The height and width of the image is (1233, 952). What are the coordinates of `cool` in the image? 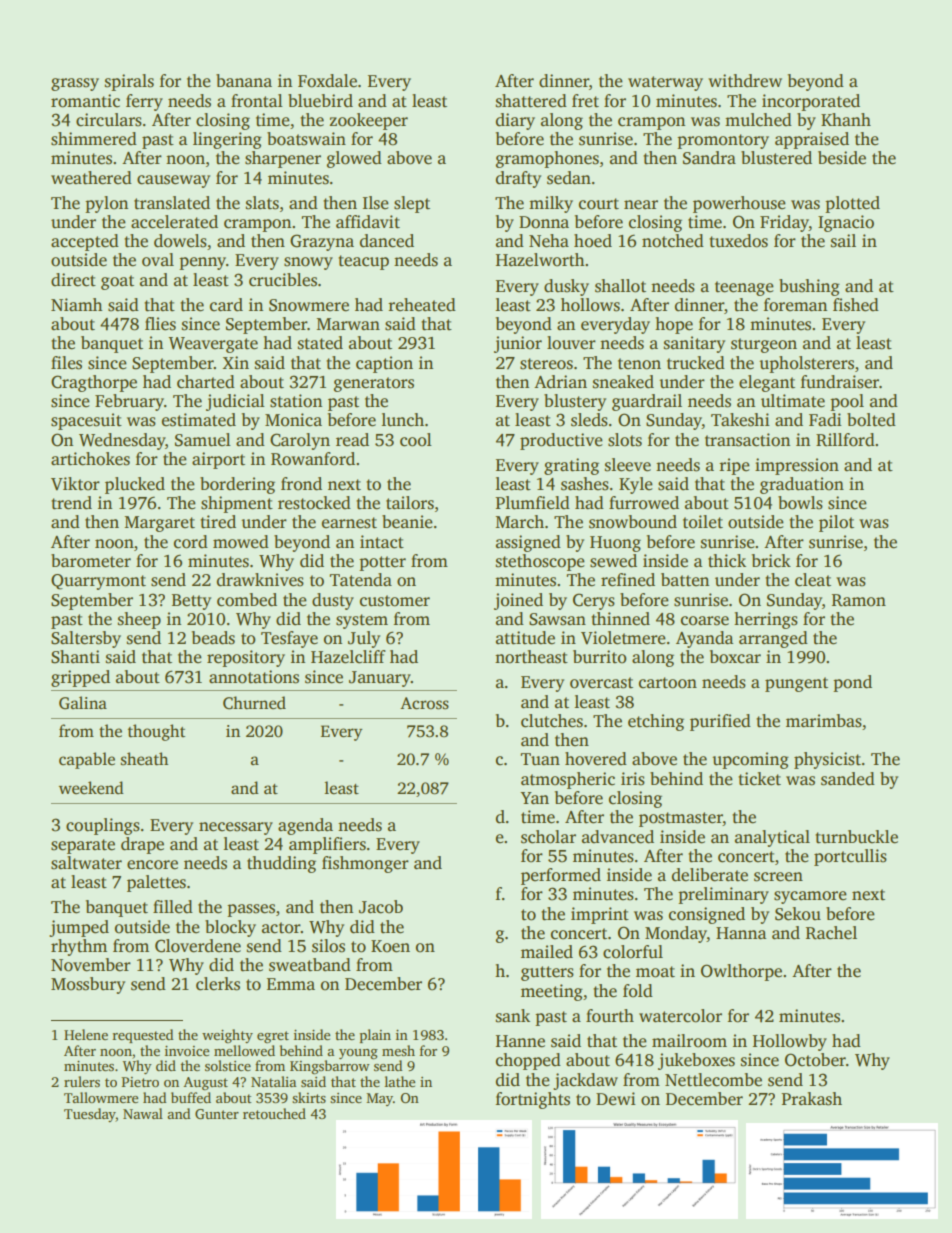 It's located at (416, 440).
